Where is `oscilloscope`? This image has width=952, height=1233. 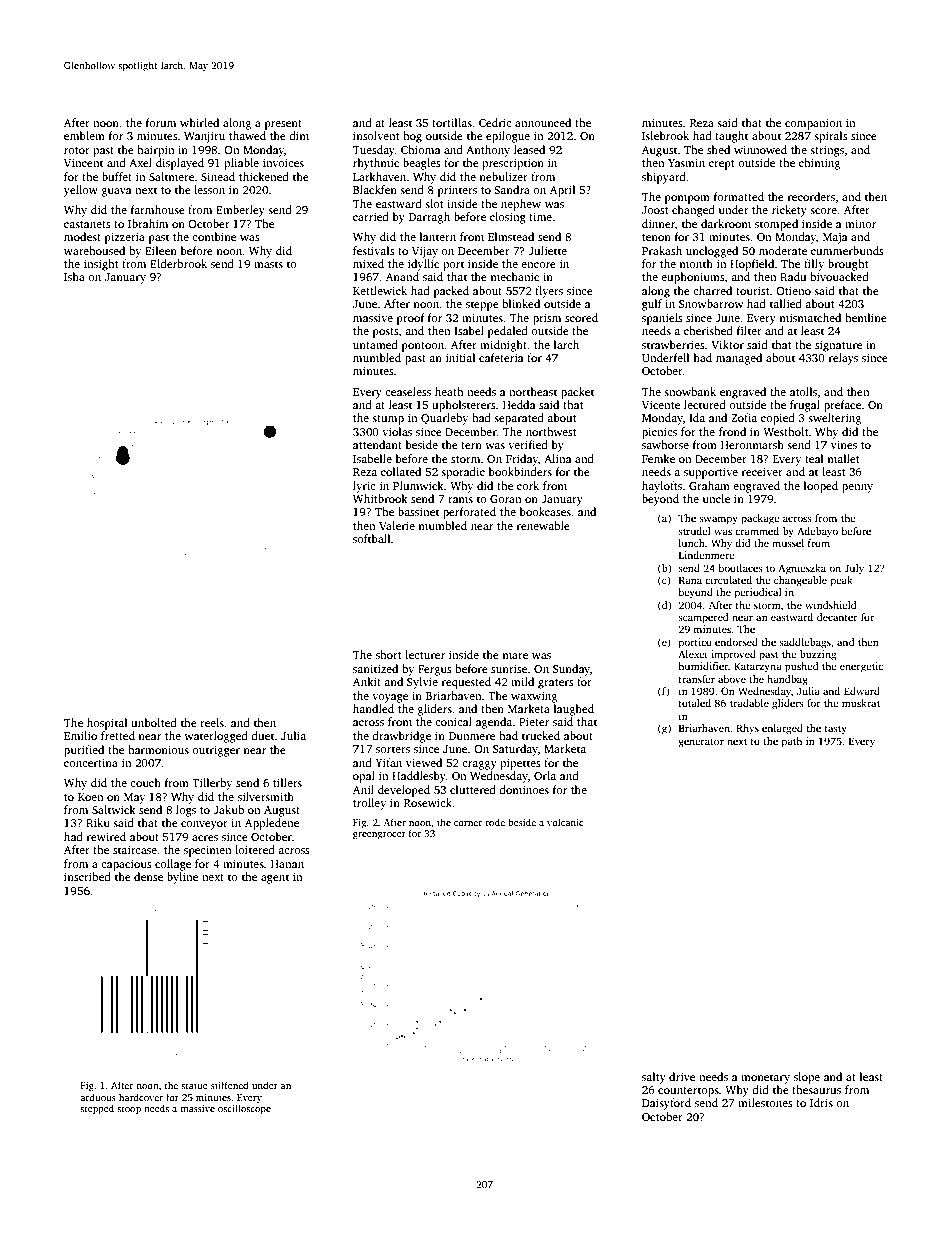 oscilloscope is located at coordinates (244, 1109).
